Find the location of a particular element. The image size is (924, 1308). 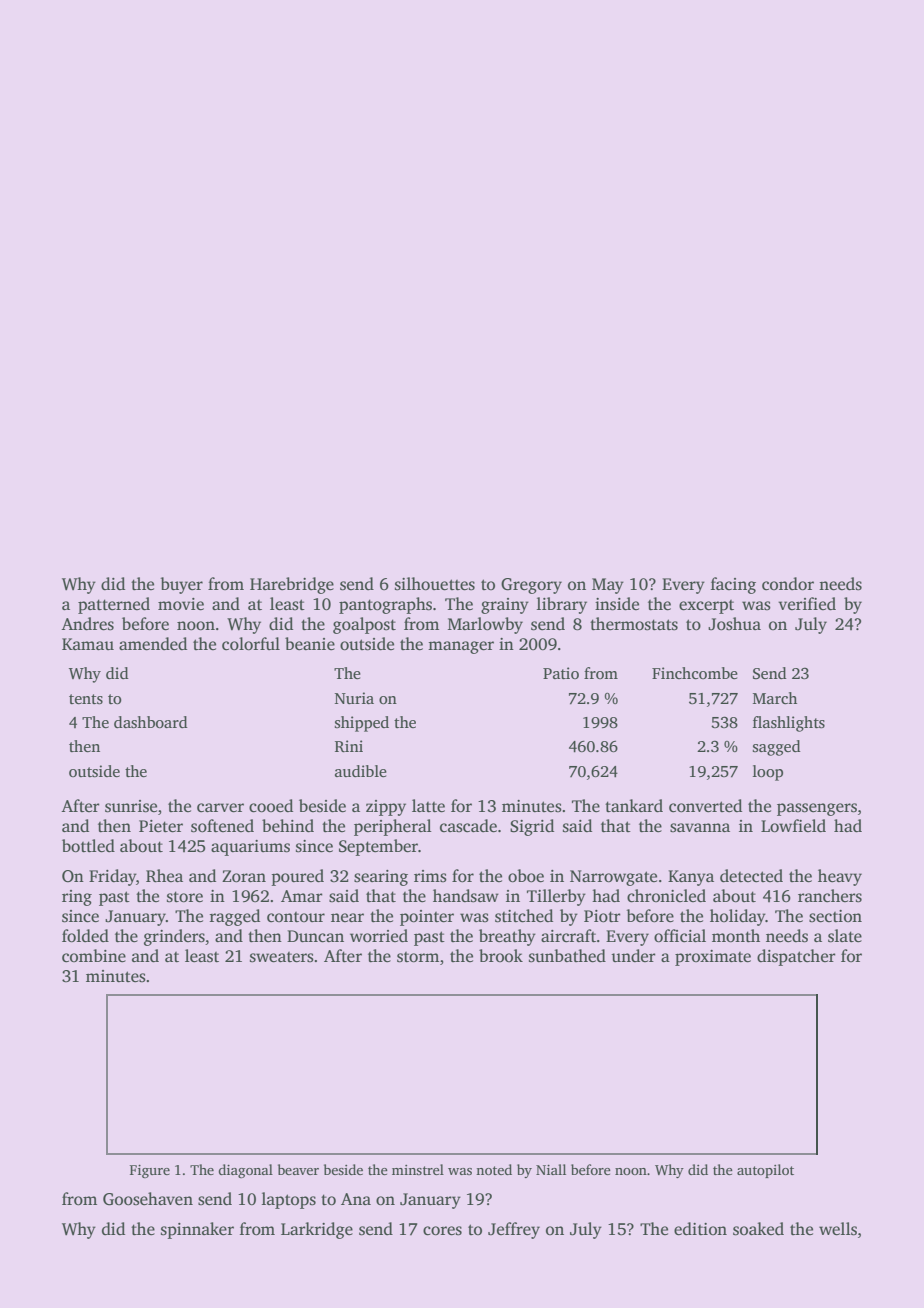

movie is located at coordinates (181, 604).
